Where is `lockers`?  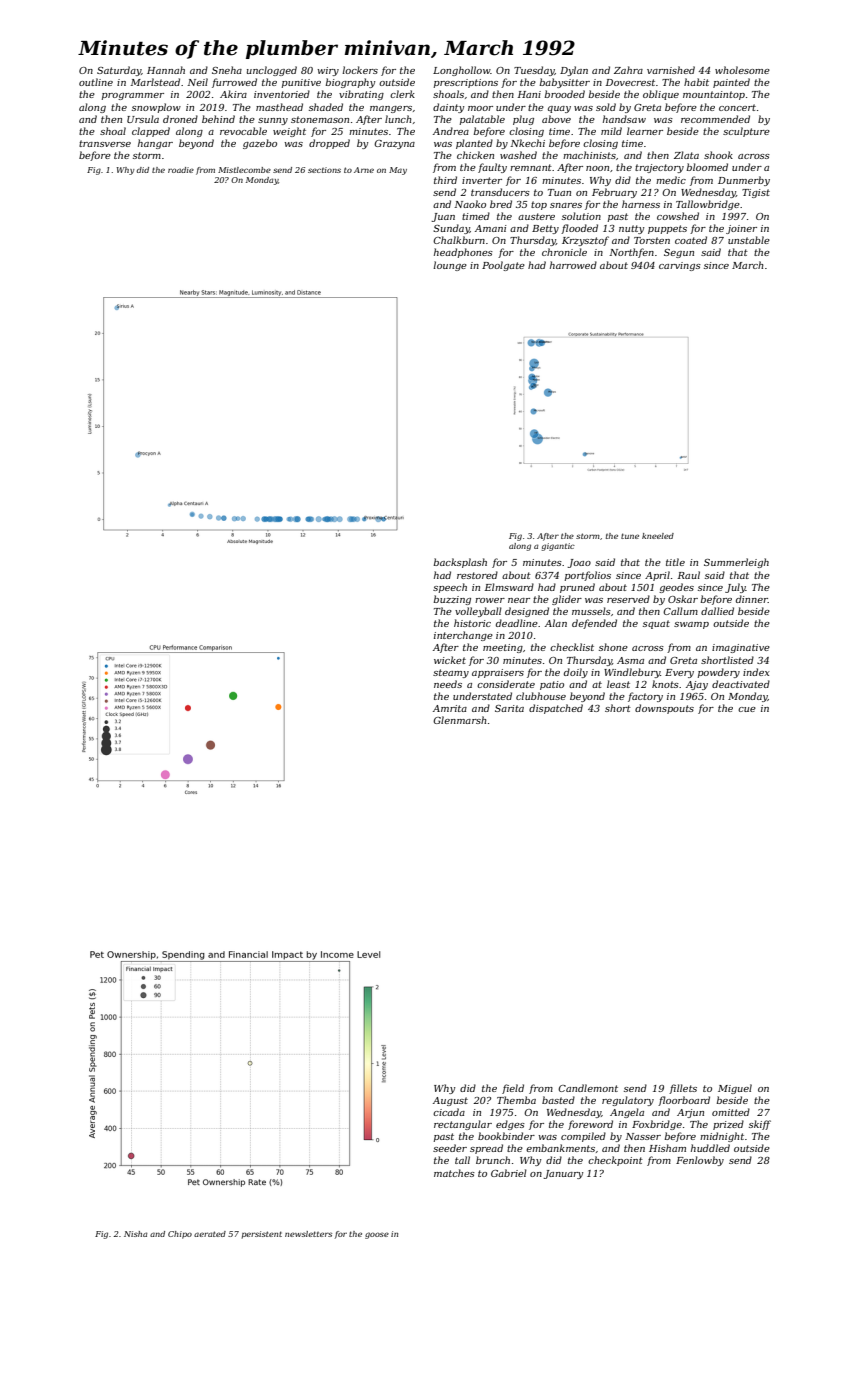
lockers is located at coordinates (360, 70).
